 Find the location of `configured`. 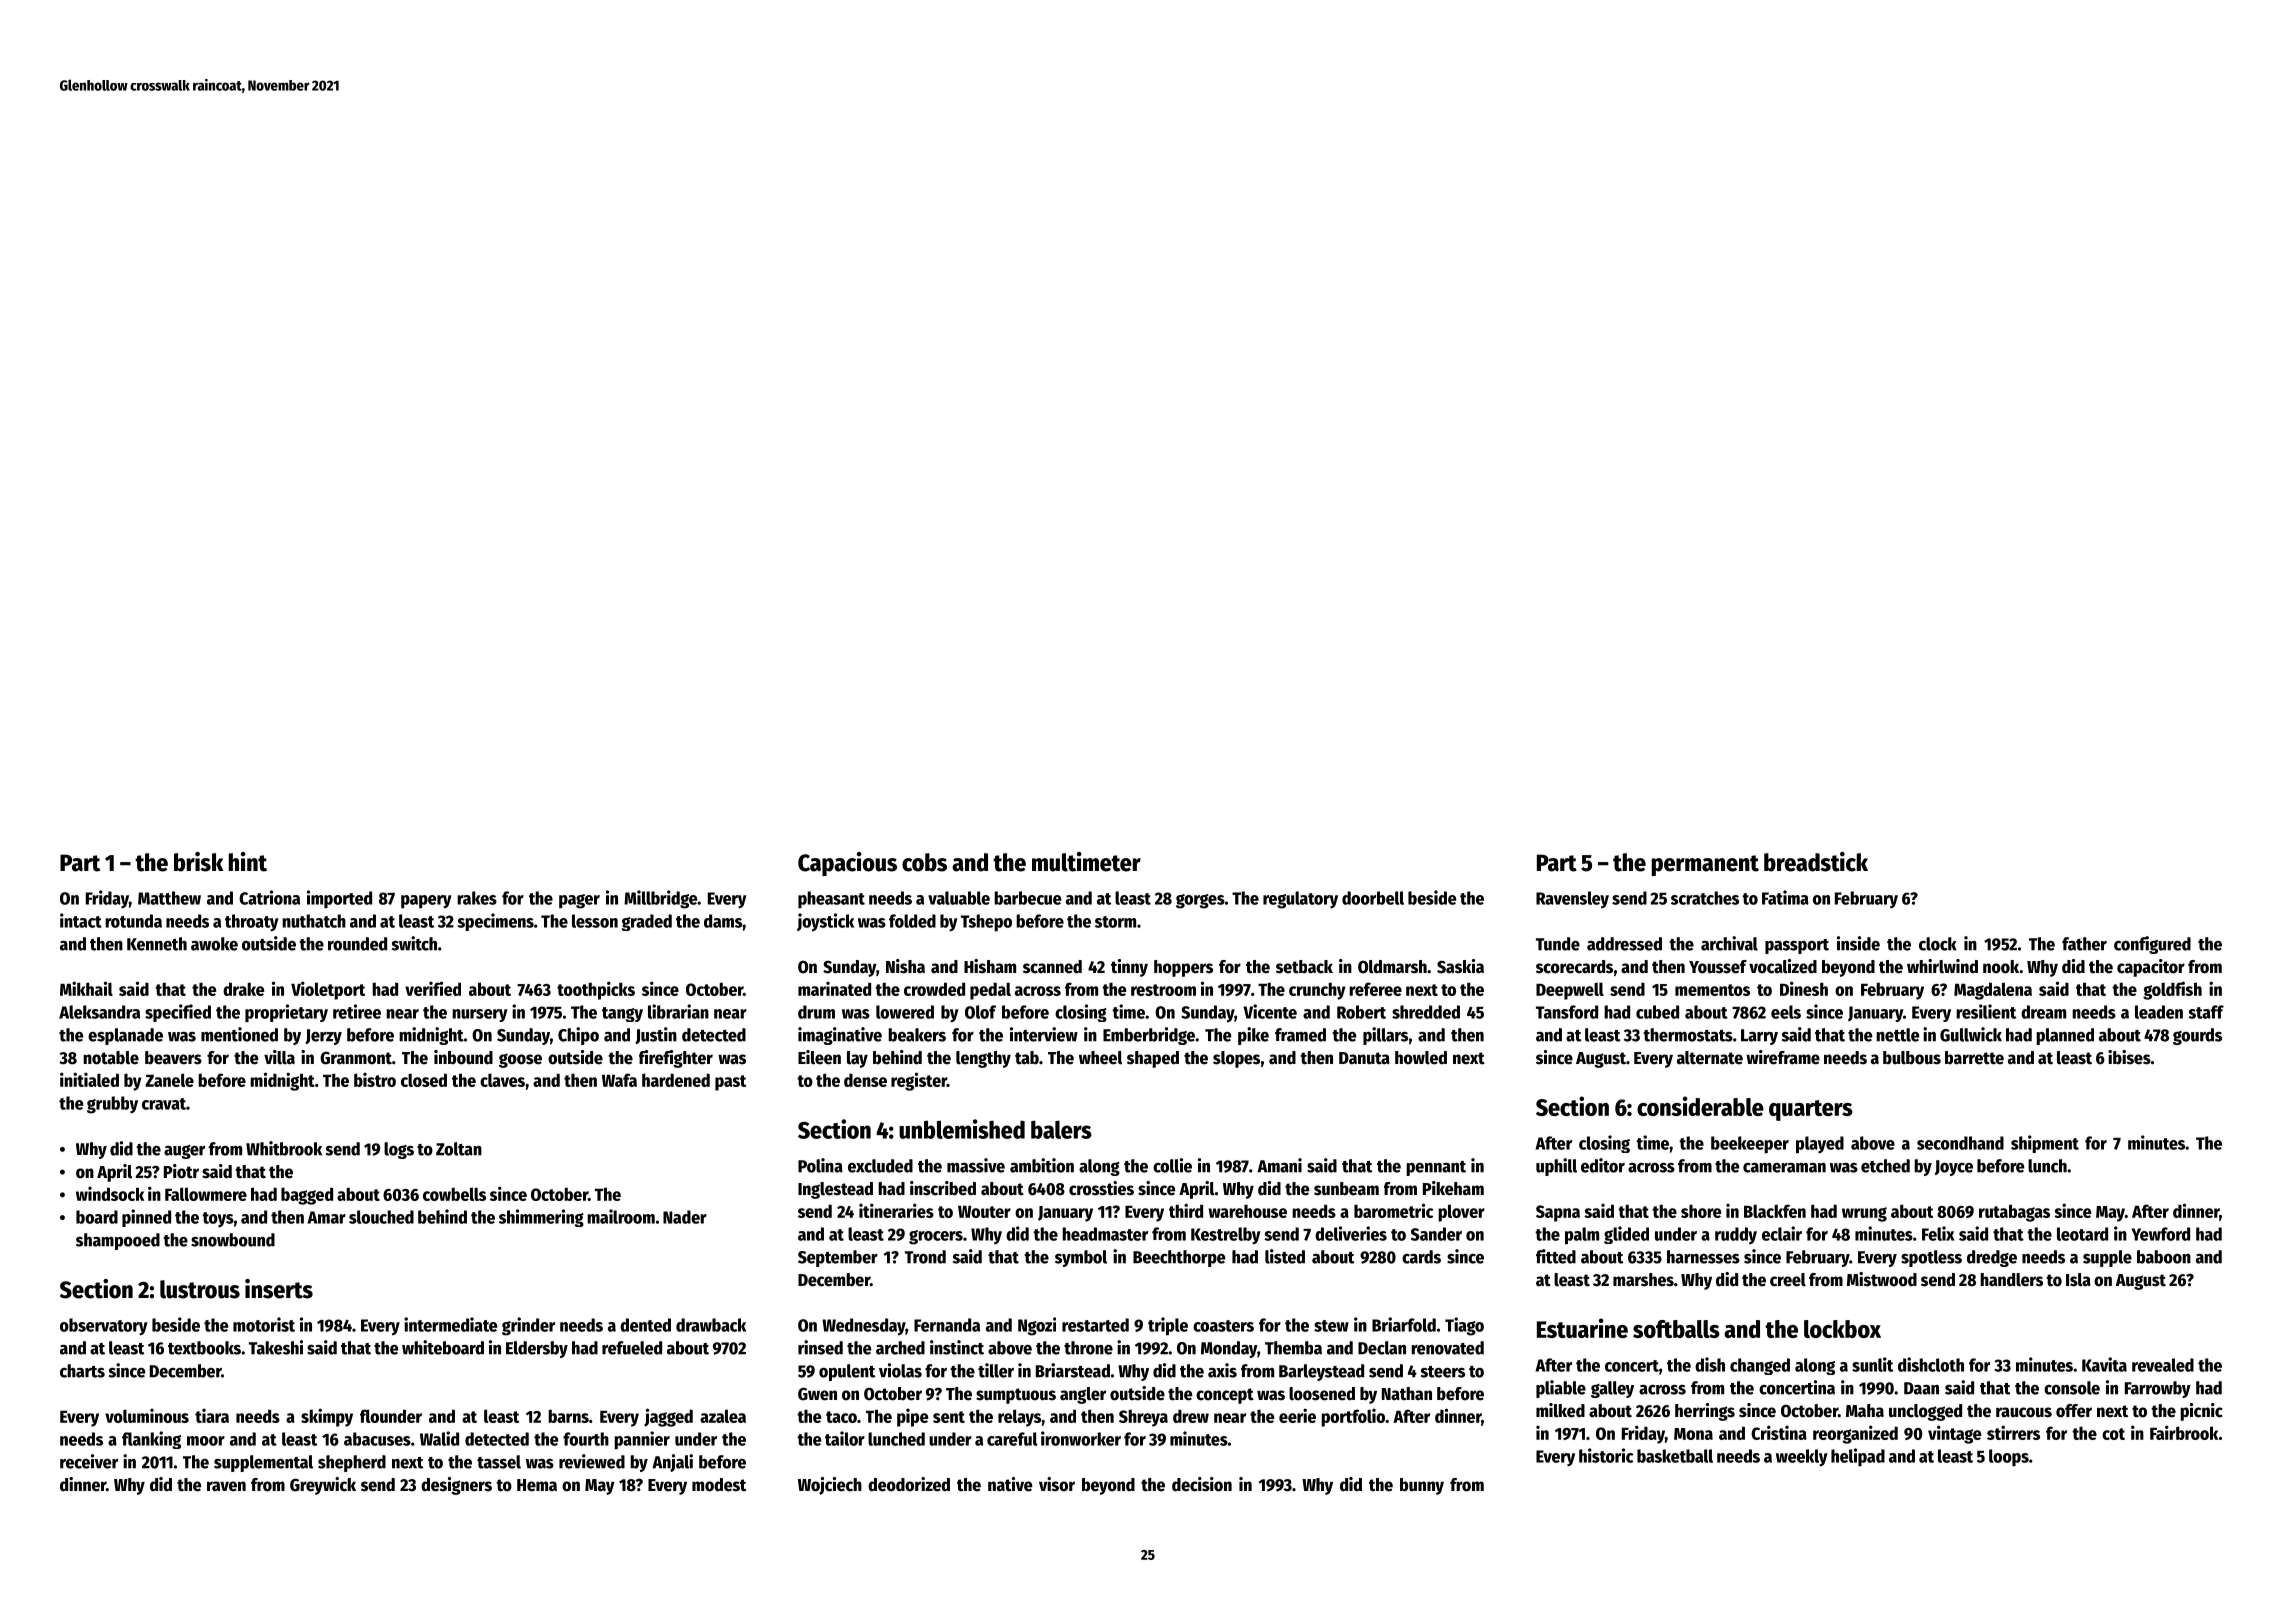

configured is located at coordinates (2152, 945).
